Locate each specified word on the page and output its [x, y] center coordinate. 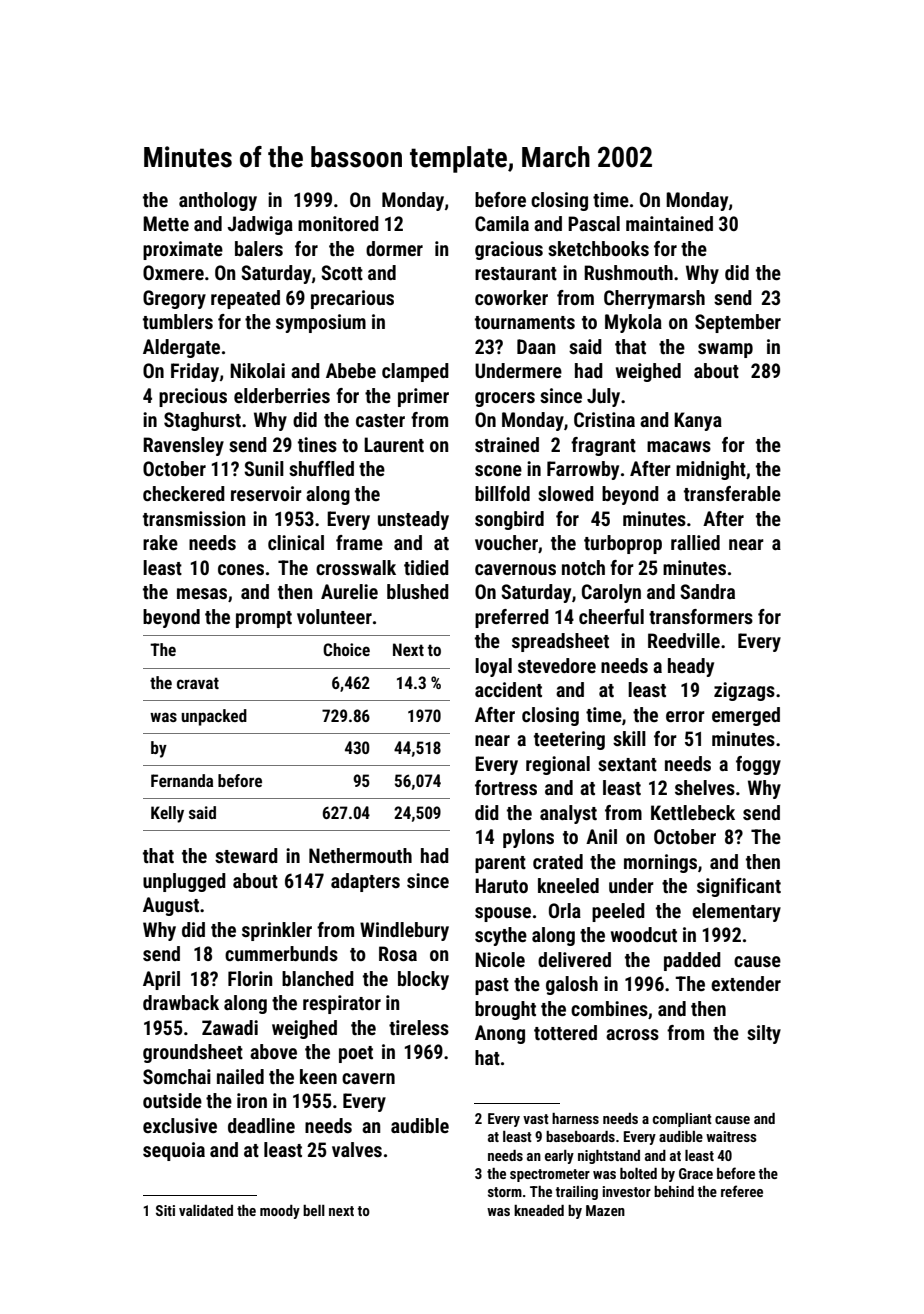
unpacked [214, 717]
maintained [669, 223]
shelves [705, 787]
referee [742, 1191]
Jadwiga [260, 225]
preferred [512, 618]
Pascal [594, 223]
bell [314, 1210]
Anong [500, 1034]
